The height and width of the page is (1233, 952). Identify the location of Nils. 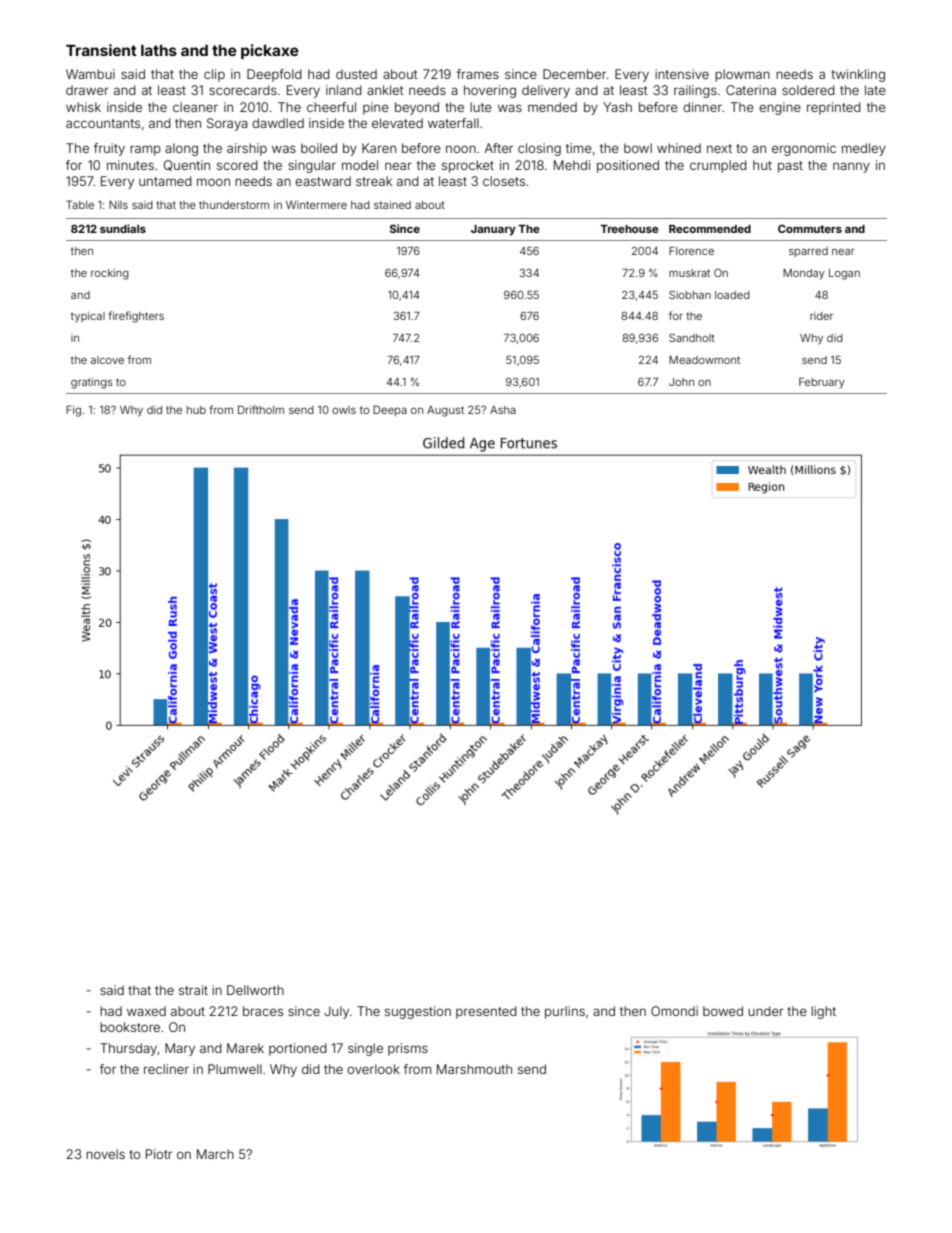
(118, 204).
